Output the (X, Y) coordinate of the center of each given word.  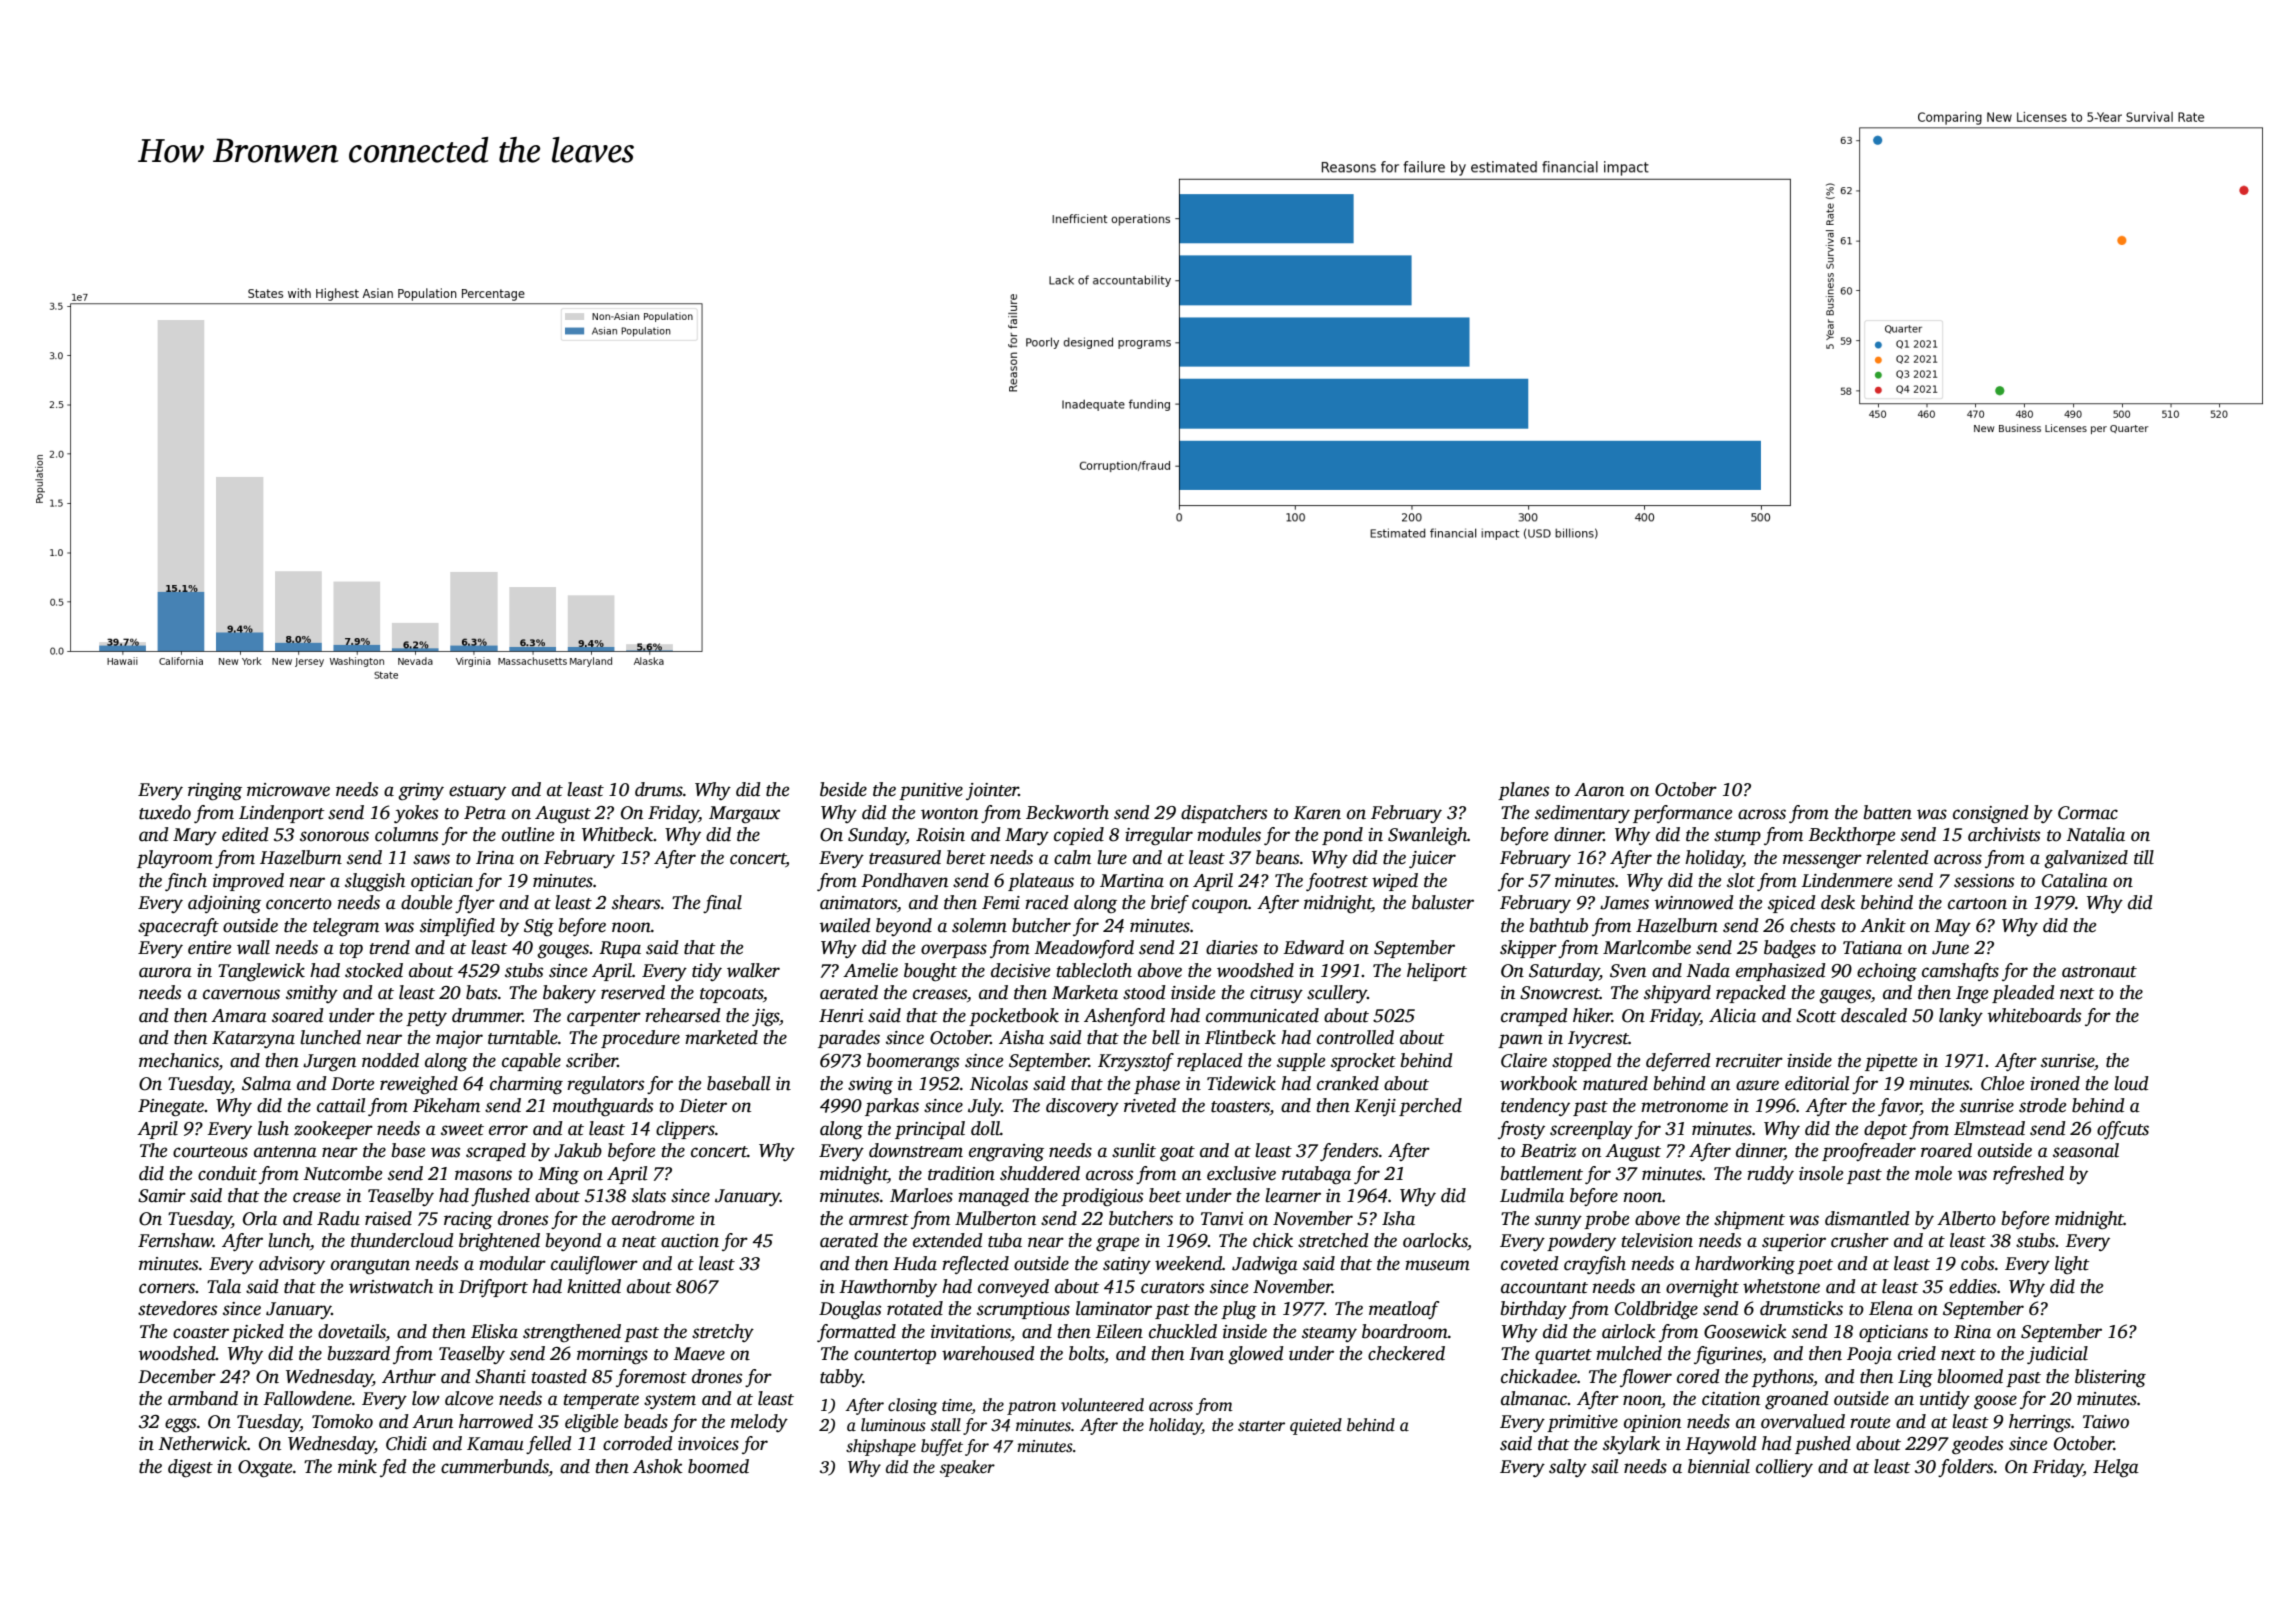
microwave (288, 790)
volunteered (1102, 1405)
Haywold (1721, 1445)
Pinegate (171, 1108)
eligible (591, 1423)
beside (843, 789)
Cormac (2088, 813)
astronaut (2099, 972)
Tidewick (1241, 1083)
